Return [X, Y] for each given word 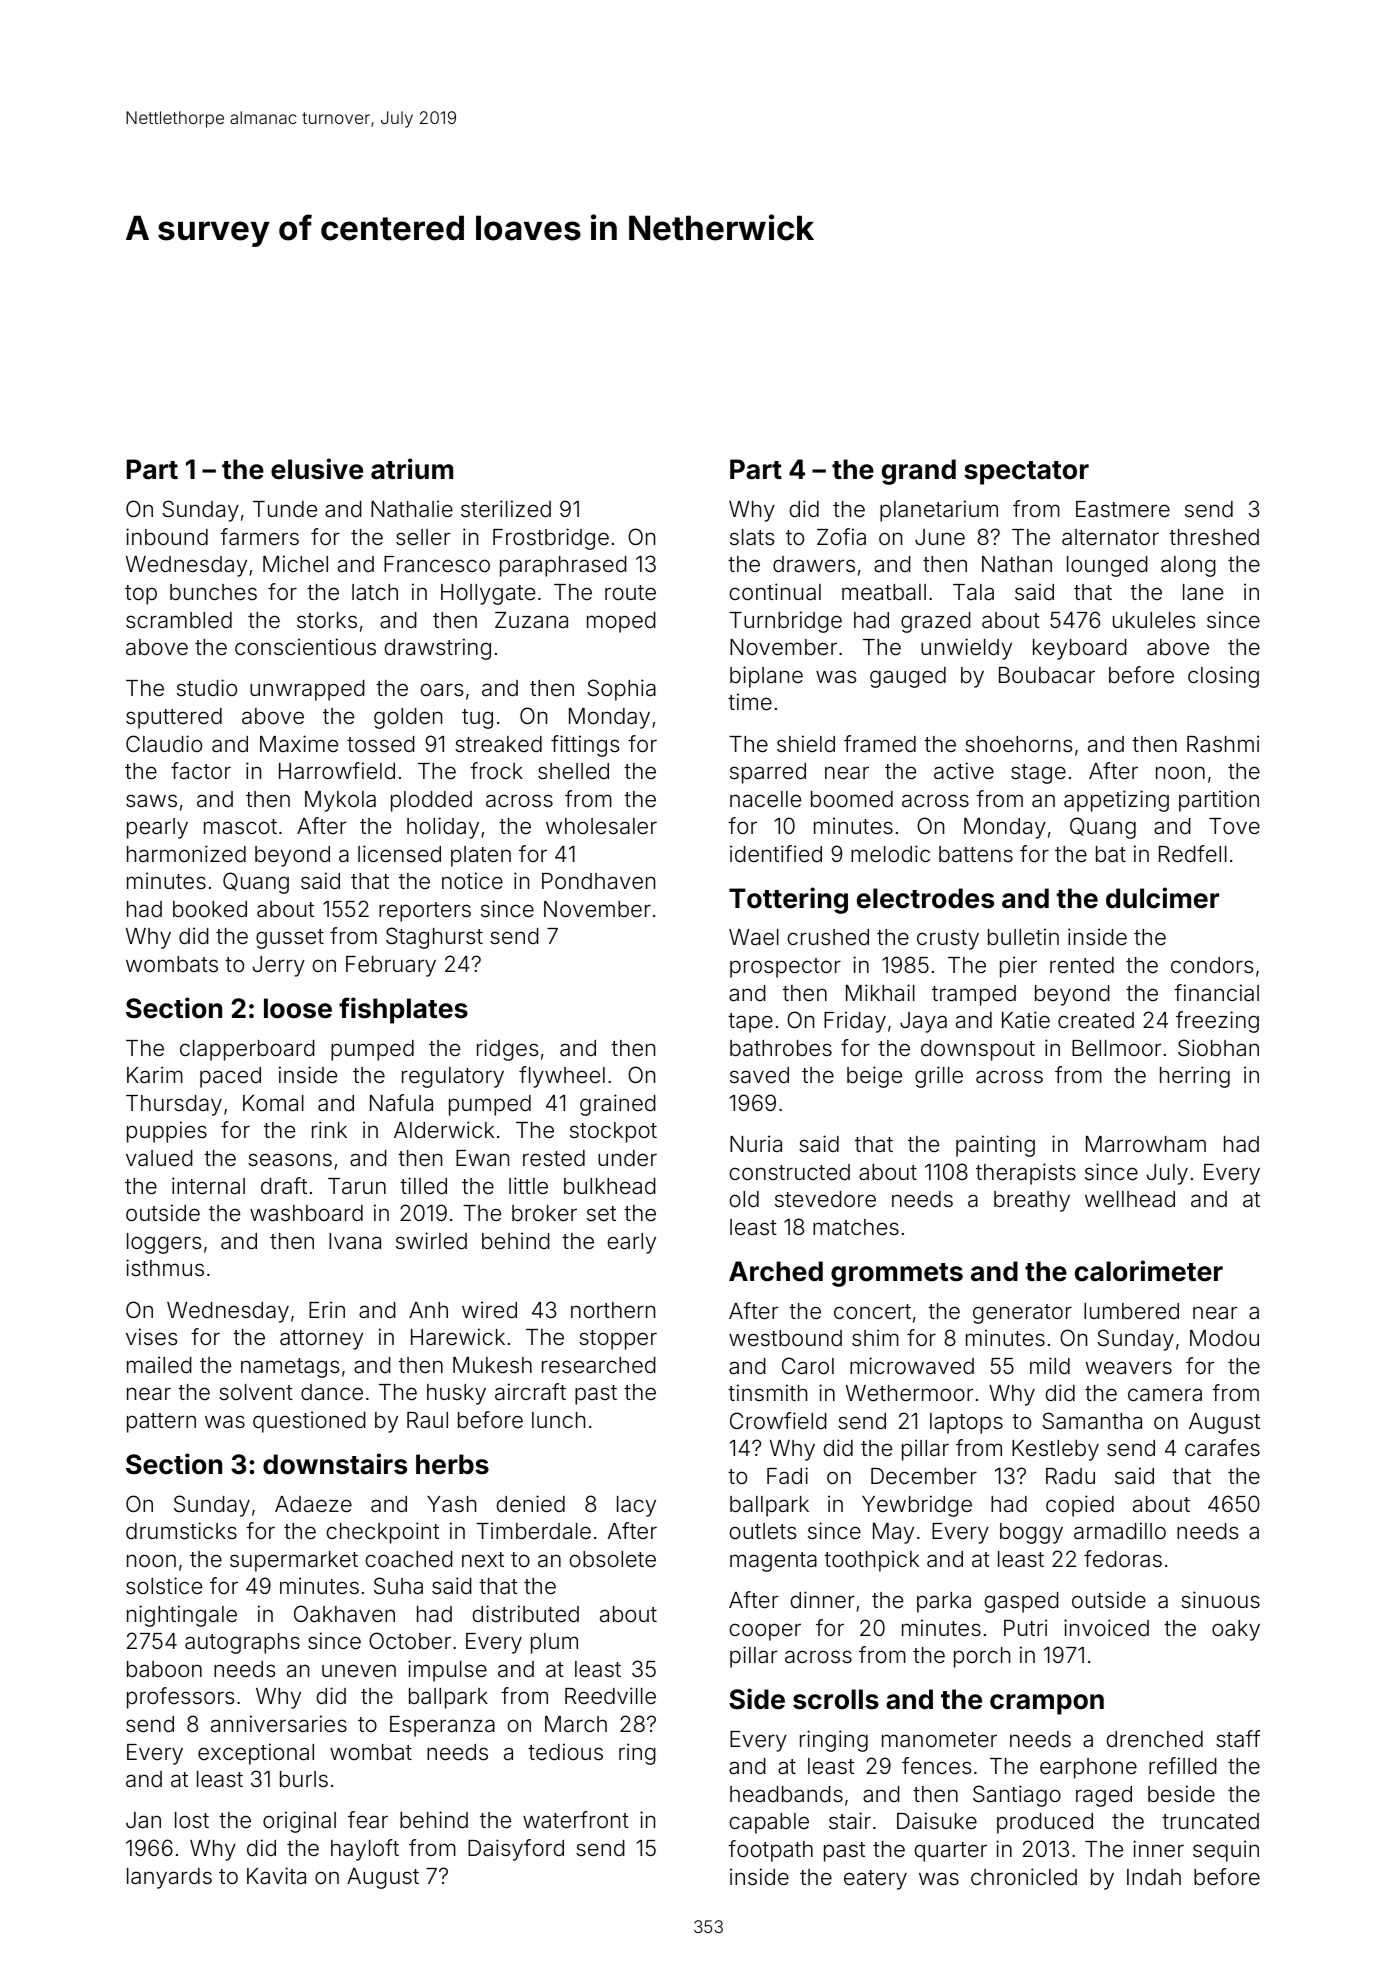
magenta [773, 1562]
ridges [507, 1050]
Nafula [401, 1103]
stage [1038, 774]
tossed [381, 744]
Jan [143, 1820]
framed [880, 744]
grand [919, 472]
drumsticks [181, 1531]
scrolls [836, 1699]
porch [982, 1657]
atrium [412, 469]
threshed [1214, 537]
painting [995, 1146]
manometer [939, 1740]
